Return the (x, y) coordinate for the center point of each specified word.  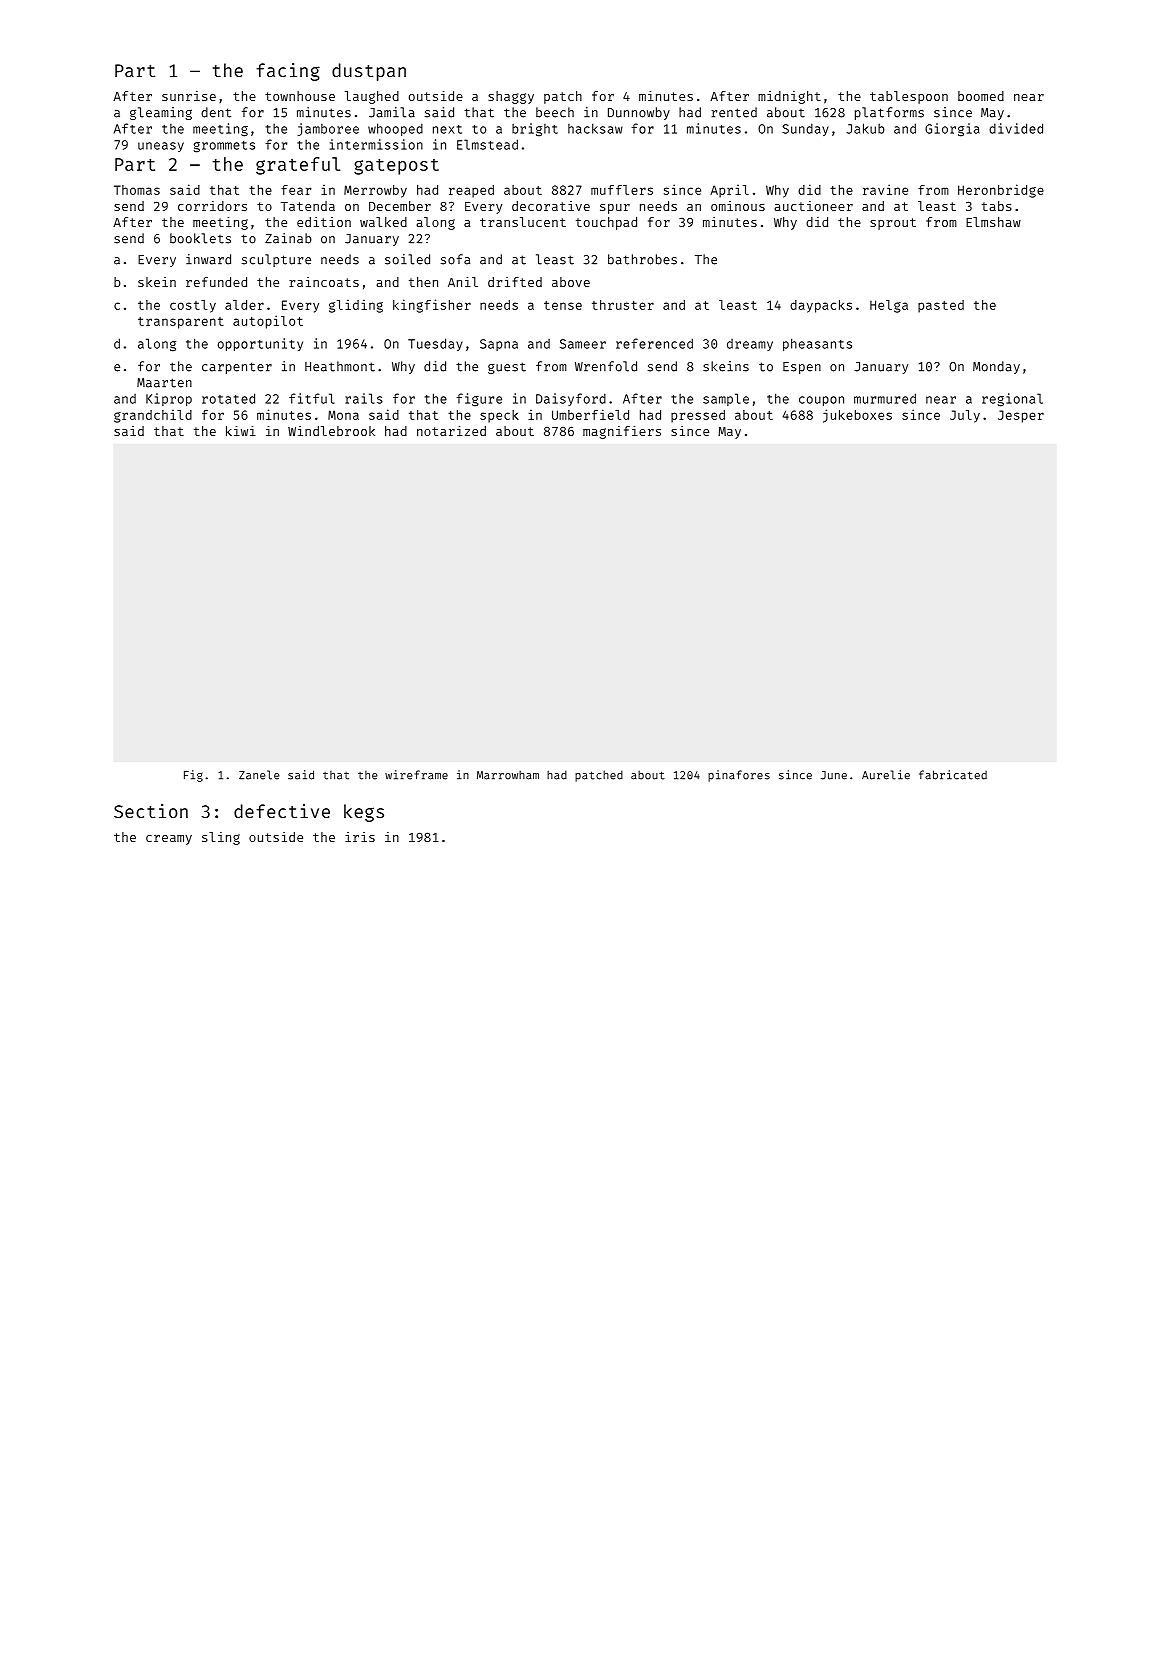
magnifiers (622, 432)
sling (221, 838)
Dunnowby (639, 113)
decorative (551, 206)
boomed (981, 96)
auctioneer (814, 206)
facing (288, 72)
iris (360, 837)
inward (208, 259)
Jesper (1021, 416)
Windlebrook (331, 431)
